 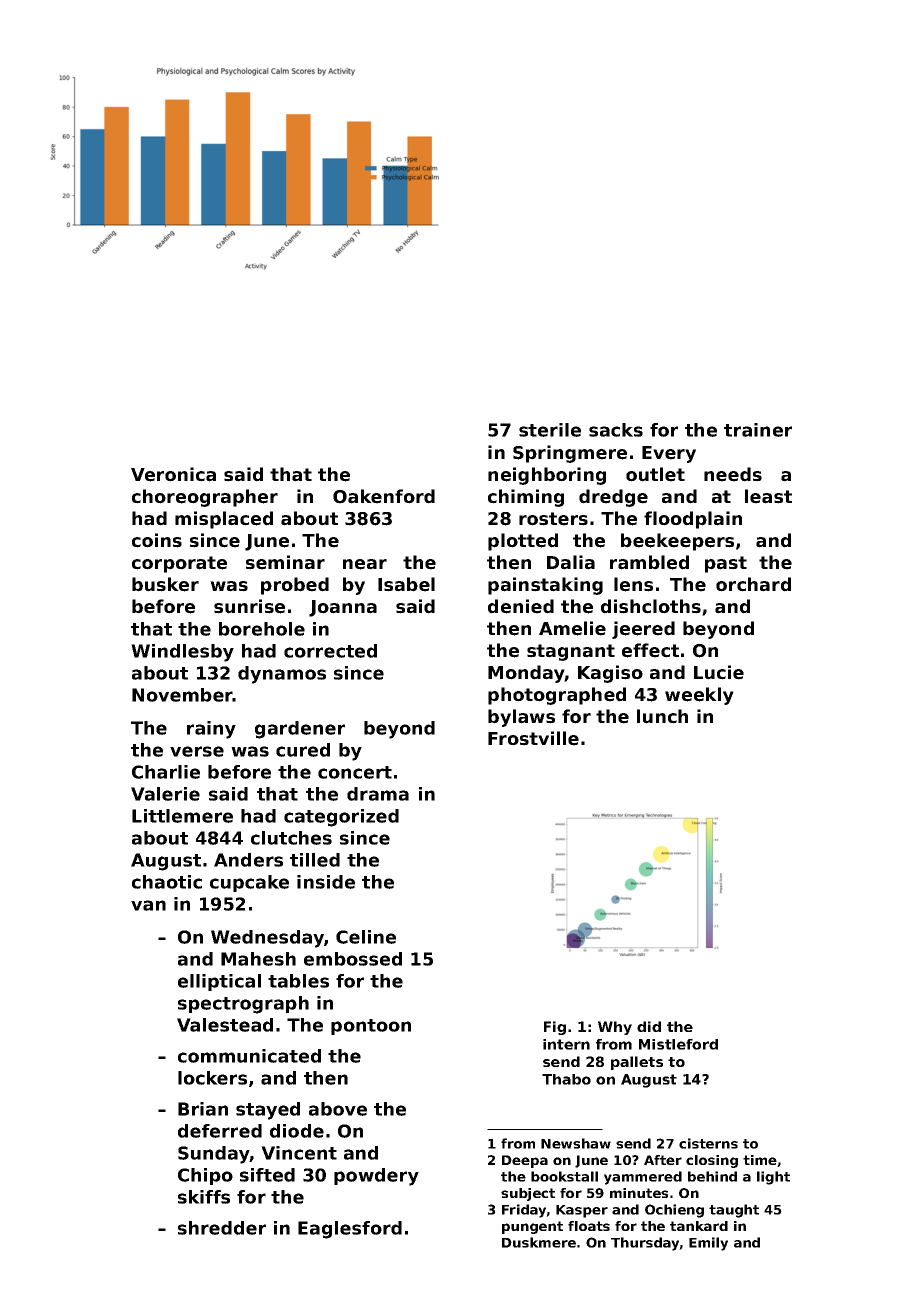 What do you see at coordinates (758, 430) in the document?
I see `trainer` at bounding box center [758, 430].
